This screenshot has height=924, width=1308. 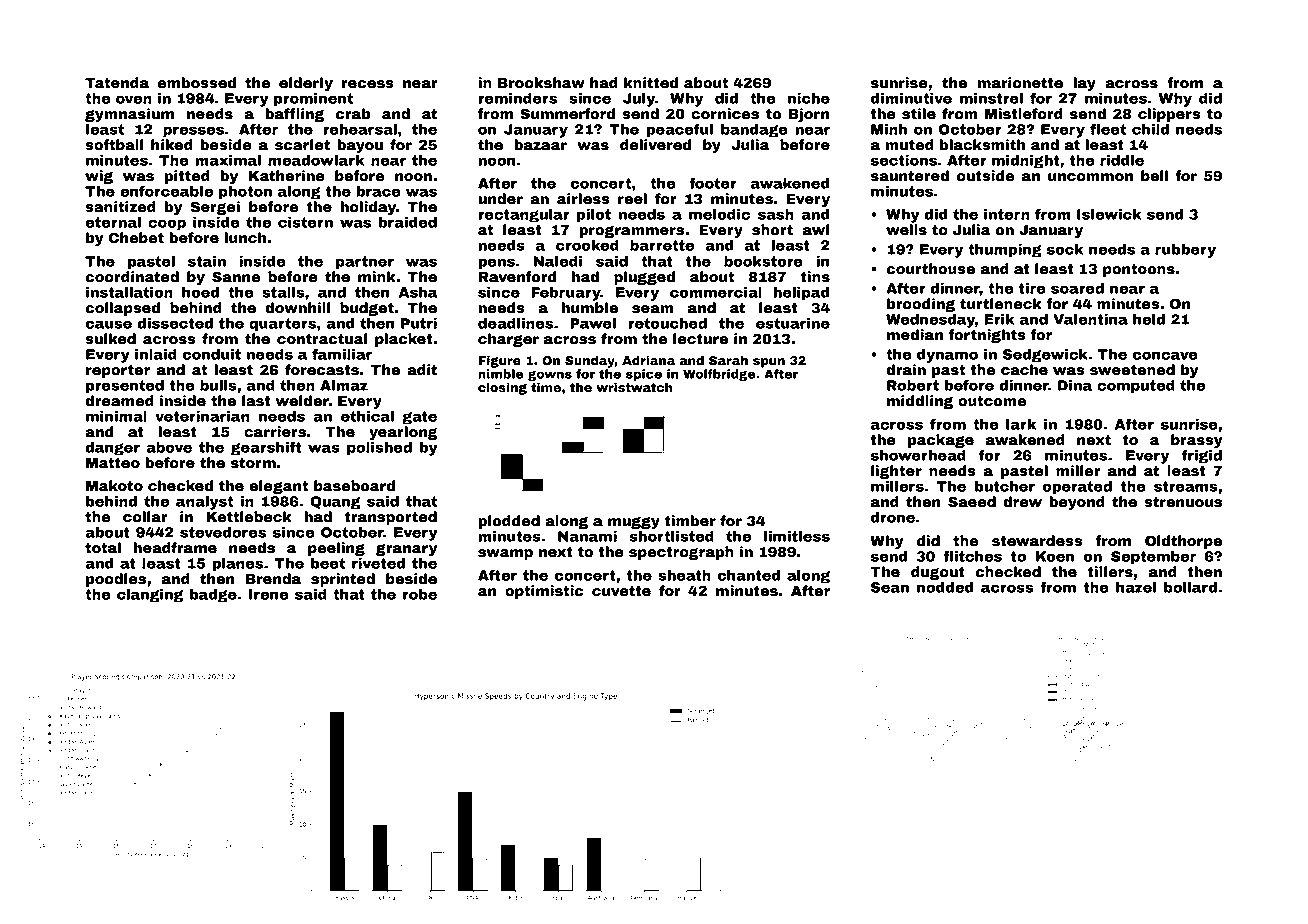 What do you see at coordinates (196, 83) in the screenshot?
I see `embossed` at bounding box center [196, 83].
